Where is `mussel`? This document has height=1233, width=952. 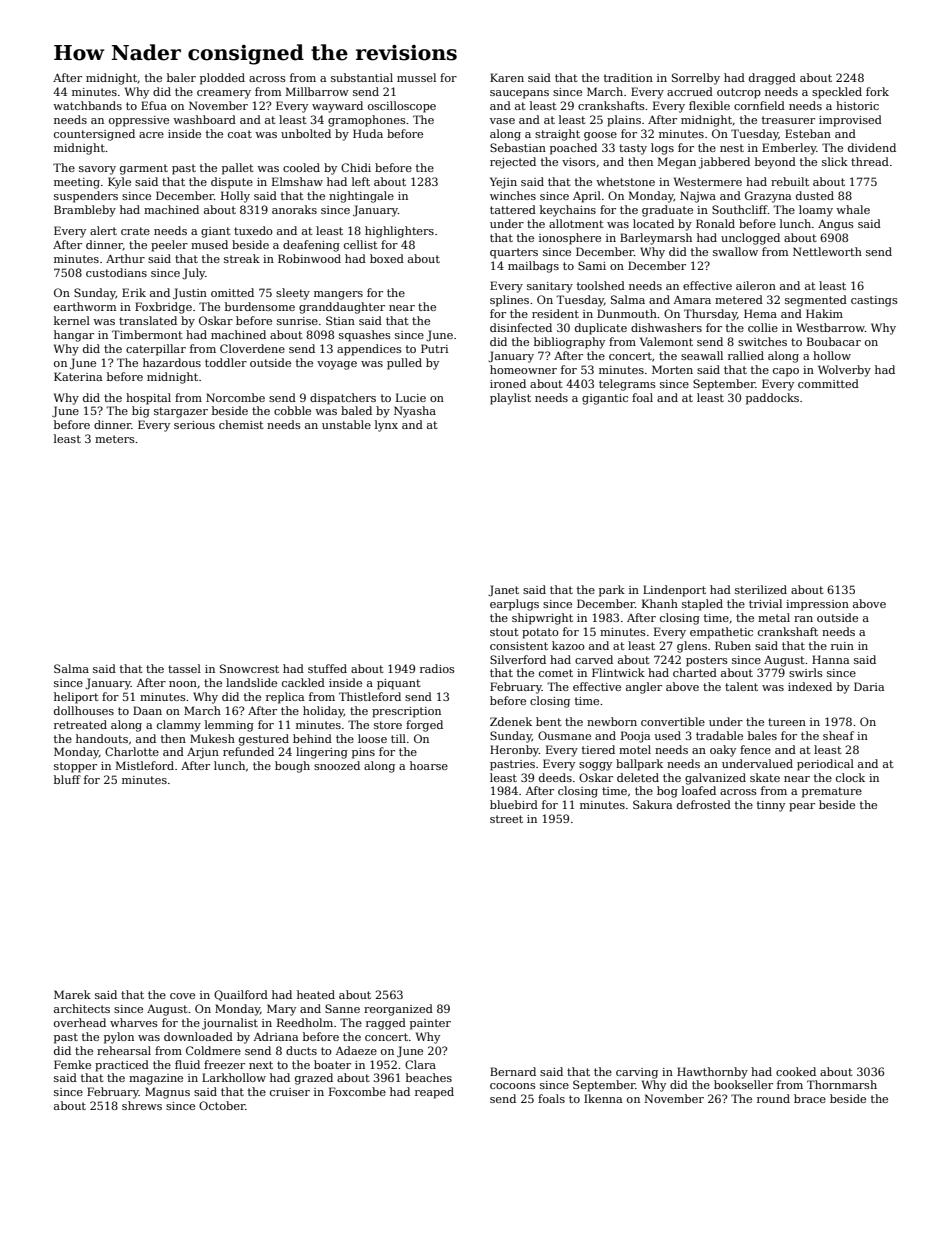 mussel is located at coordinates (416, 77).
